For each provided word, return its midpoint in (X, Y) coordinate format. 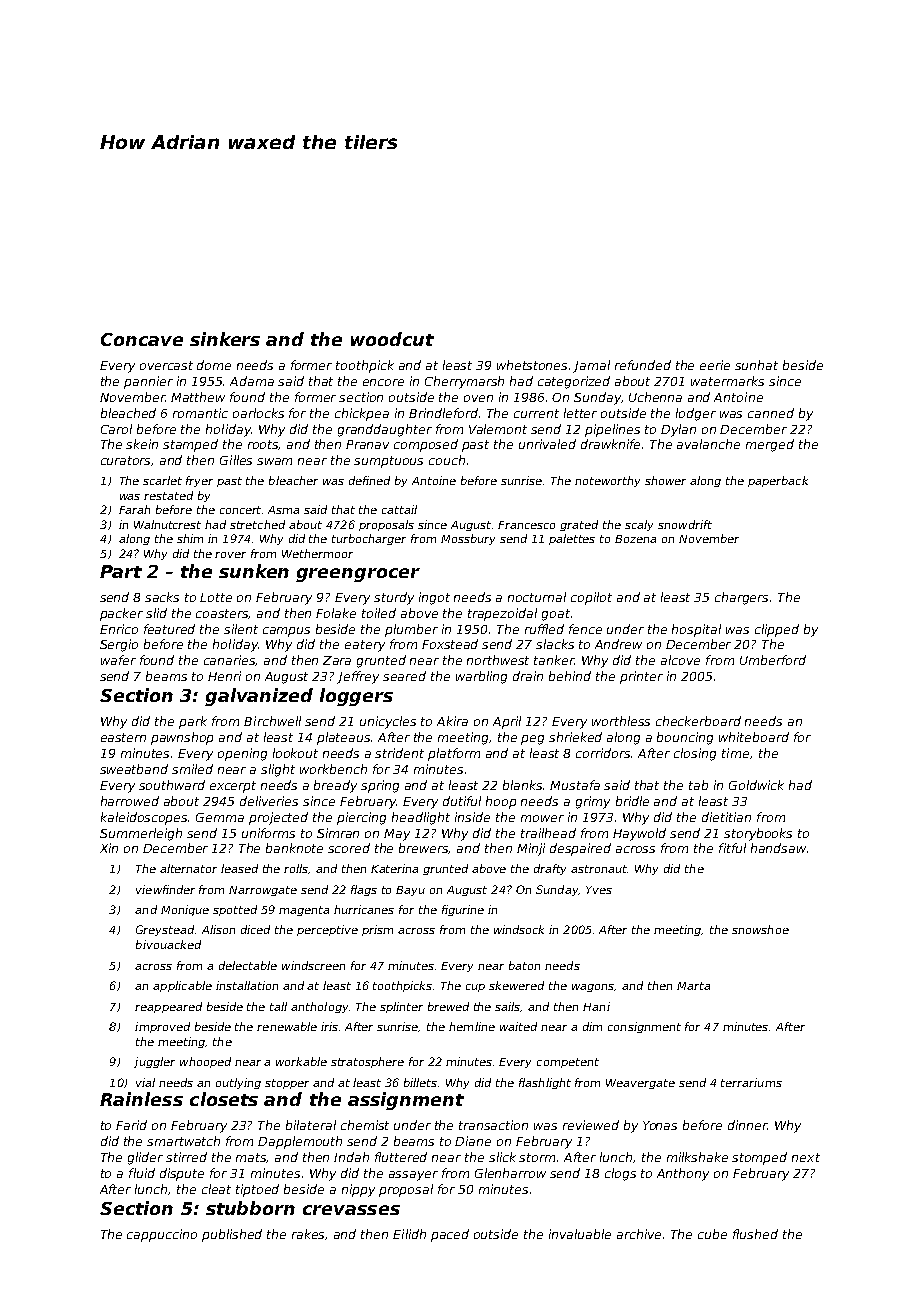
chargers (741, 598)
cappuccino (162, 1235)
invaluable (580, 1234)
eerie (715, 365)
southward (172, 785)
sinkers (225, 339)
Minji (531, 849)
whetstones (532, 365)
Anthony (683, 1174)
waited (518, 1026)
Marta (693, 986)
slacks (555, 644)
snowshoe (760, 929)
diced (255, 929)
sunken (254, 571)
